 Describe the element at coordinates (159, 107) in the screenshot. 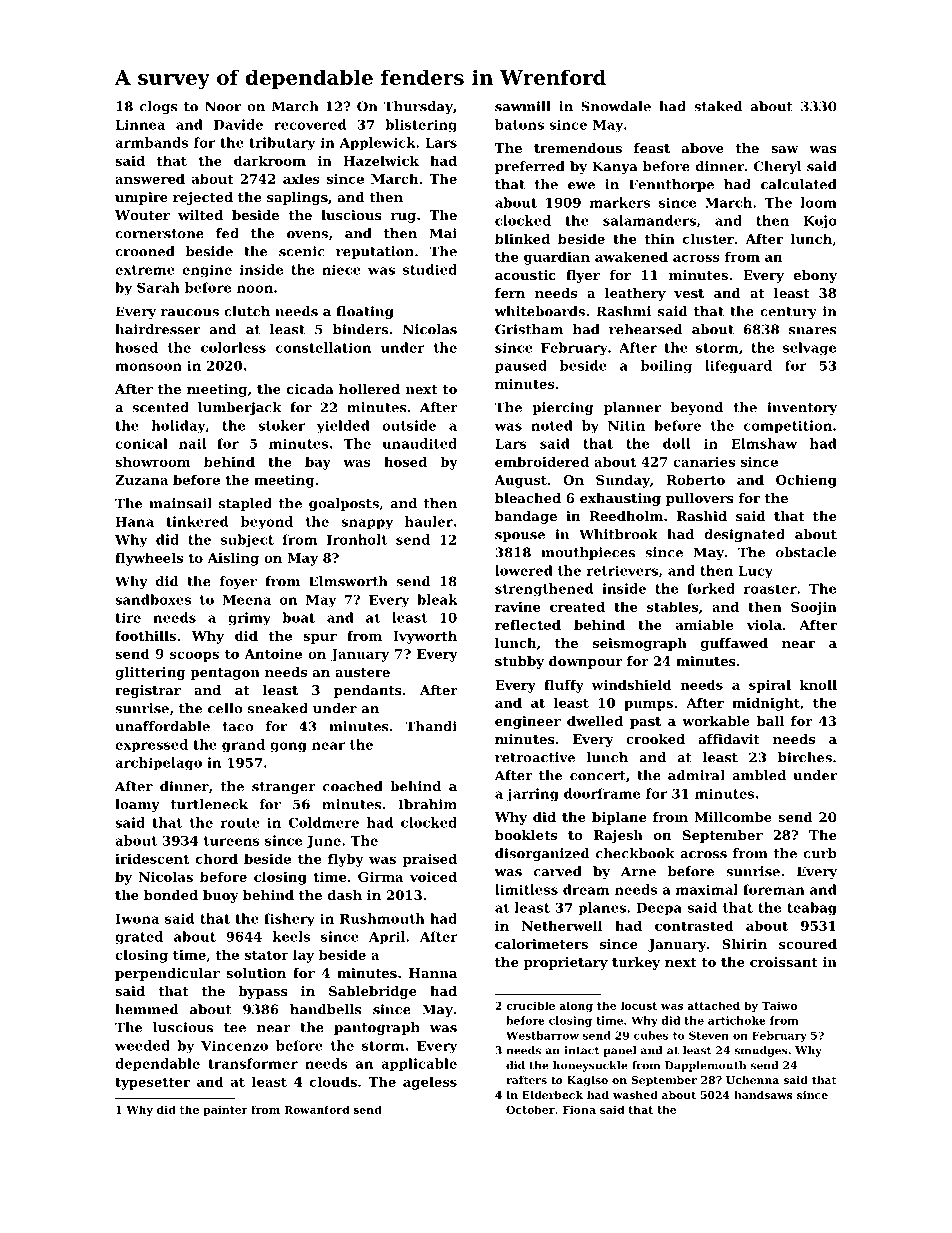

I see `clogs` at that location.
